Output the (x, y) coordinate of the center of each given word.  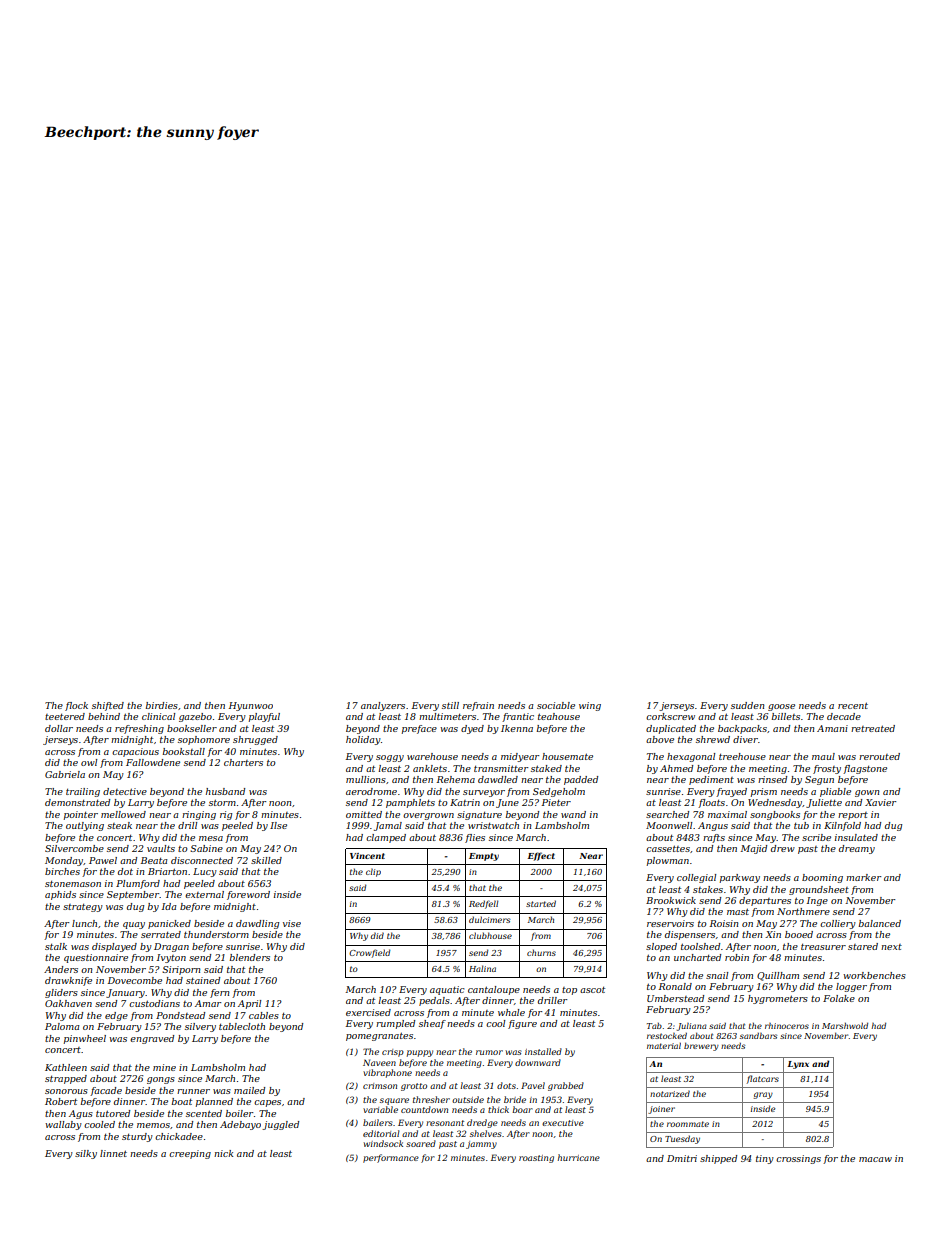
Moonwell (669, 825)
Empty (484, 857)
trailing (83, 792)
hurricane (579, 1157)
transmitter (501, 768)
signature (479, 815)
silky (86, 1154)
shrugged (255, 740)
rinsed (772, 779)
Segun (819, 780)
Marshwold (845, 1025)
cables (264, 1015)
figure (522, 1024)
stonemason (73, 883)
